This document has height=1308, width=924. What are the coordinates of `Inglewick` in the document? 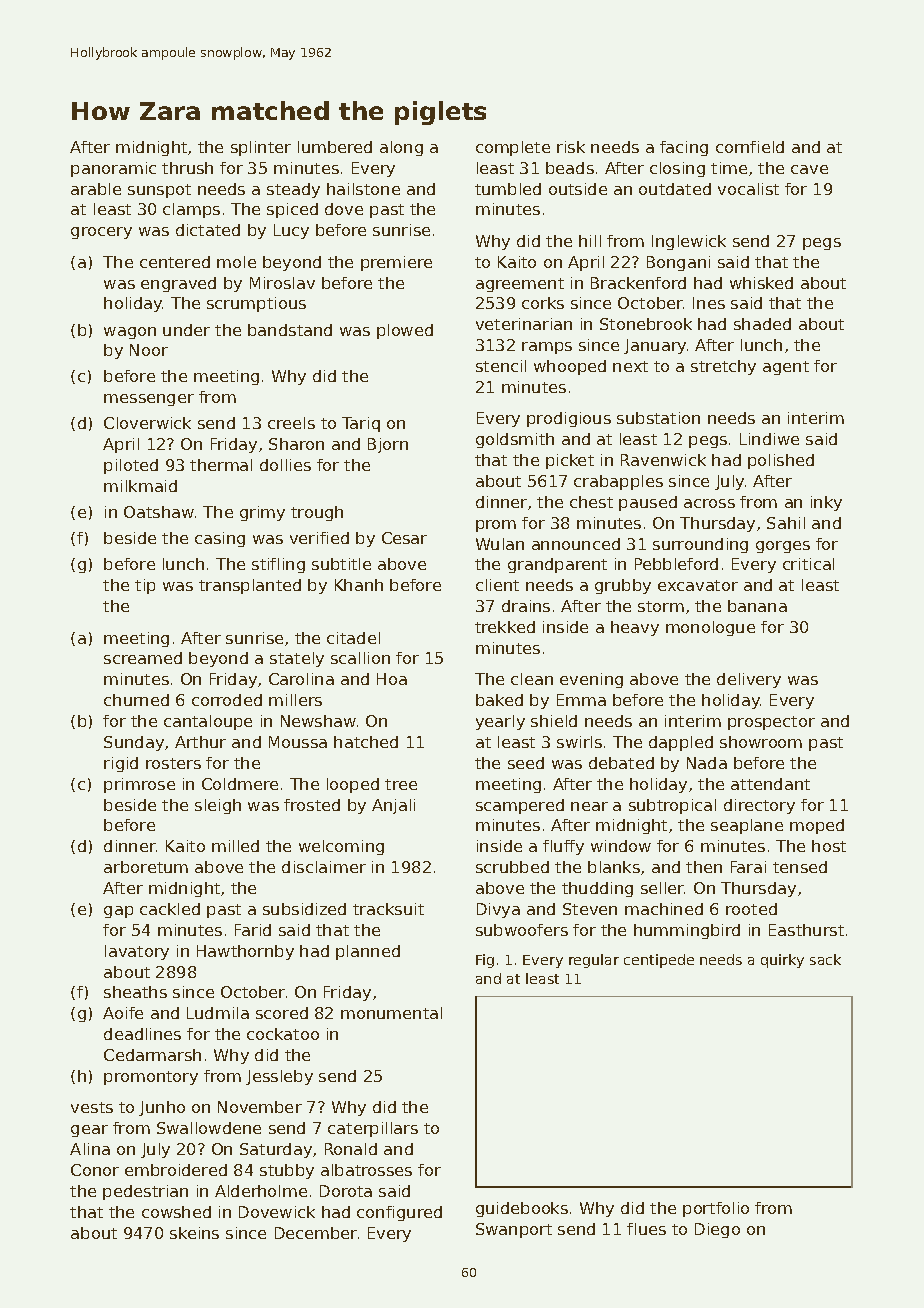 It's located at (689, 242).
